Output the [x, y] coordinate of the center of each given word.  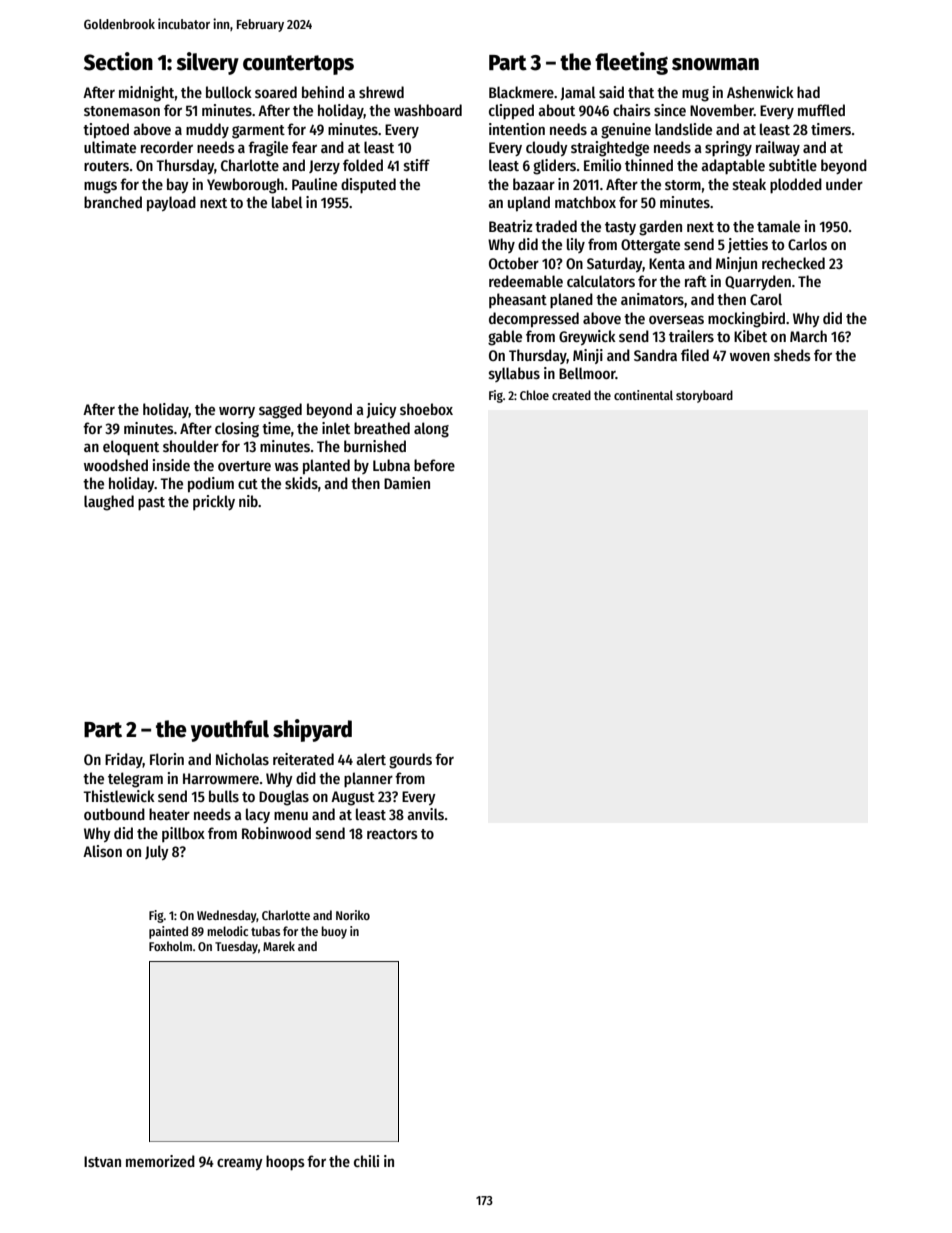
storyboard [704, 396]
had [808, 92]
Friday [124, 760]
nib [248, 501]
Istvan [102, 1161]
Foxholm [170, 946]
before [434, 465]
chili [366, 1161]
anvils [425, 814]
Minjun [736, 264]
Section [118, 61]
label [287, 202]
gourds [410, 761]
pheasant [518, 300]
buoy [334, 932]
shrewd [381, 92]
